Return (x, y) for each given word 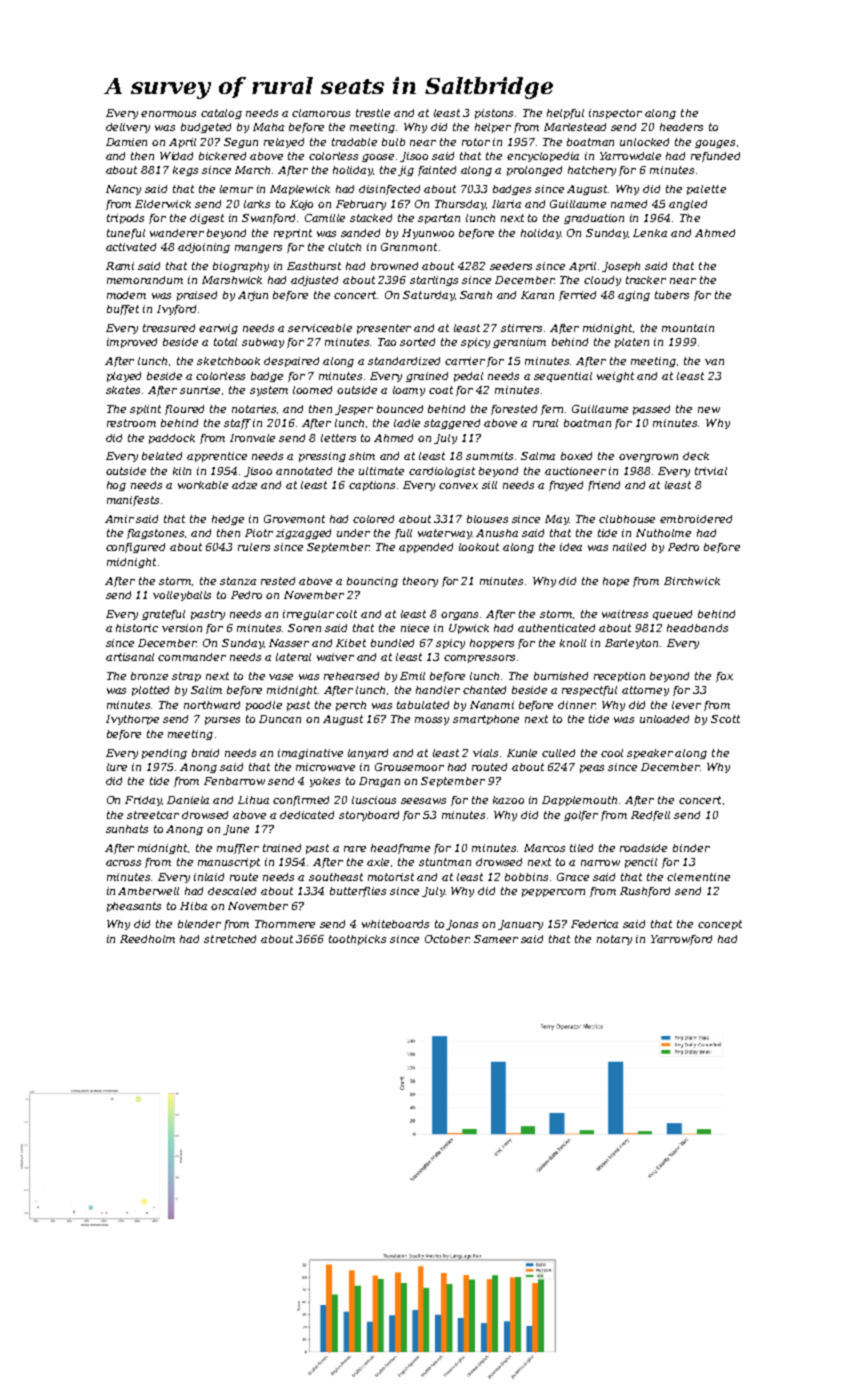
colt (346, 614)
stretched (230, 939)
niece (415, 628)
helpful (565, 114)
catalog (221, 114)
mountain (688, 328)
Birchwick (692, 581)
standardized (404, 361)
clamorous (321, 113)
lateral (293, 657)
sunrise (200, 390)
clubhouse (627, 519)
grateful (163, 615)
